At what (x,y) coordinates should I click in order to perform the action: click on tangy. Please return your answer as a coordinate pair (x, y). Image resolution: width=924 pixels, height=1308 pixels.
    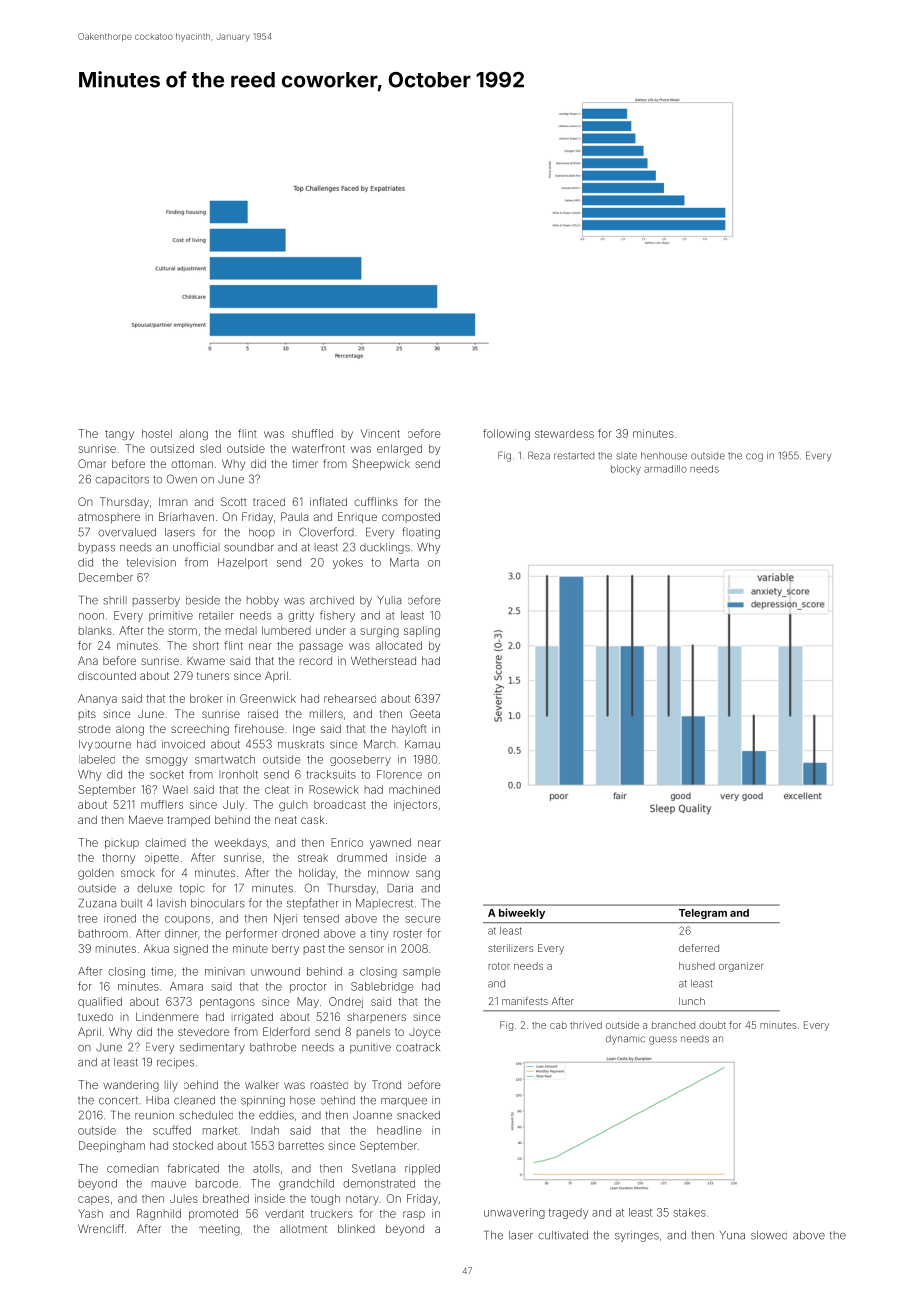
    Looking at the image, I should click on (119, 435).
